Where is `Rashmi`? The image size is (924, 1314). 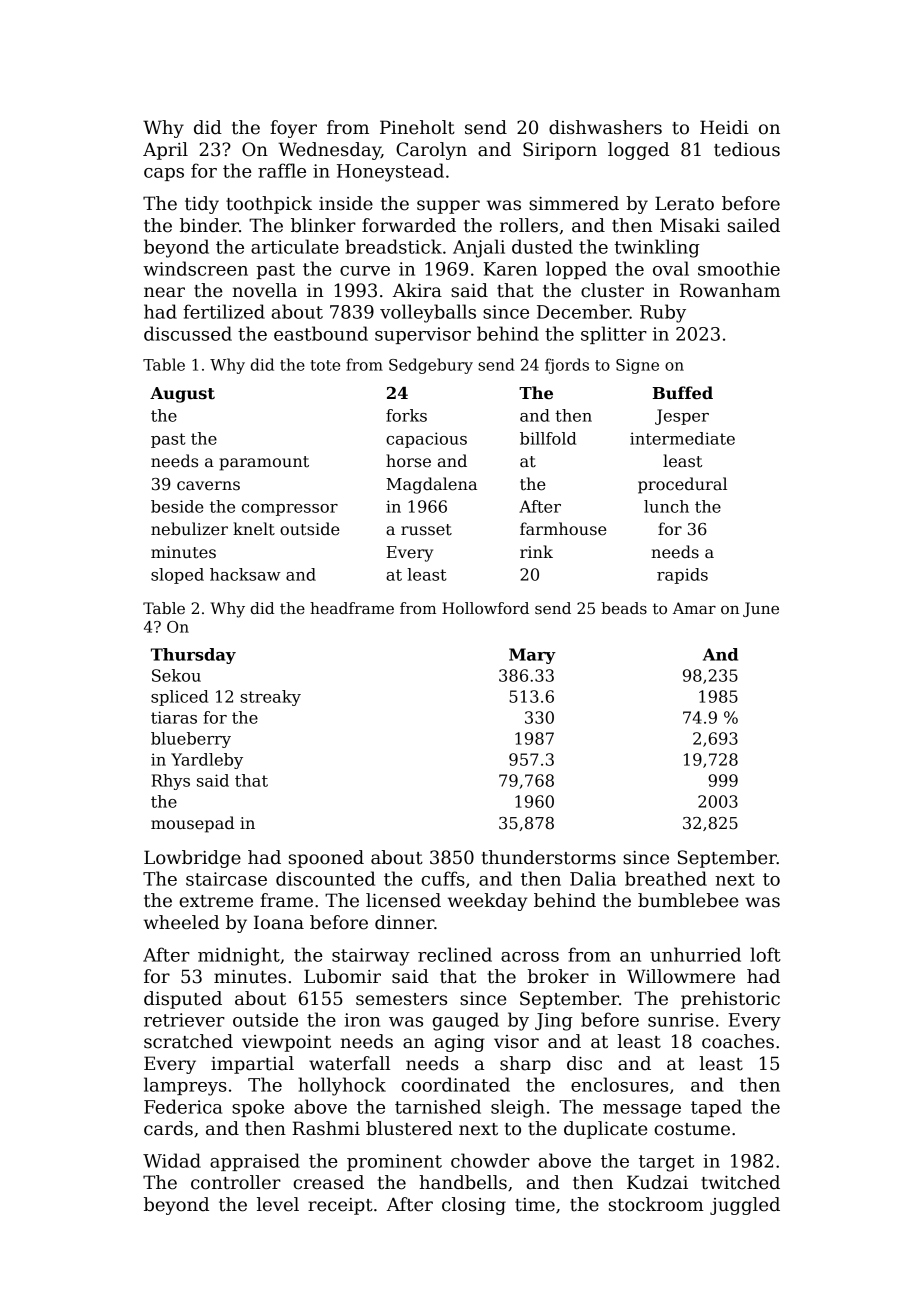
Rashmi is located at coordinates (326, 1128).
